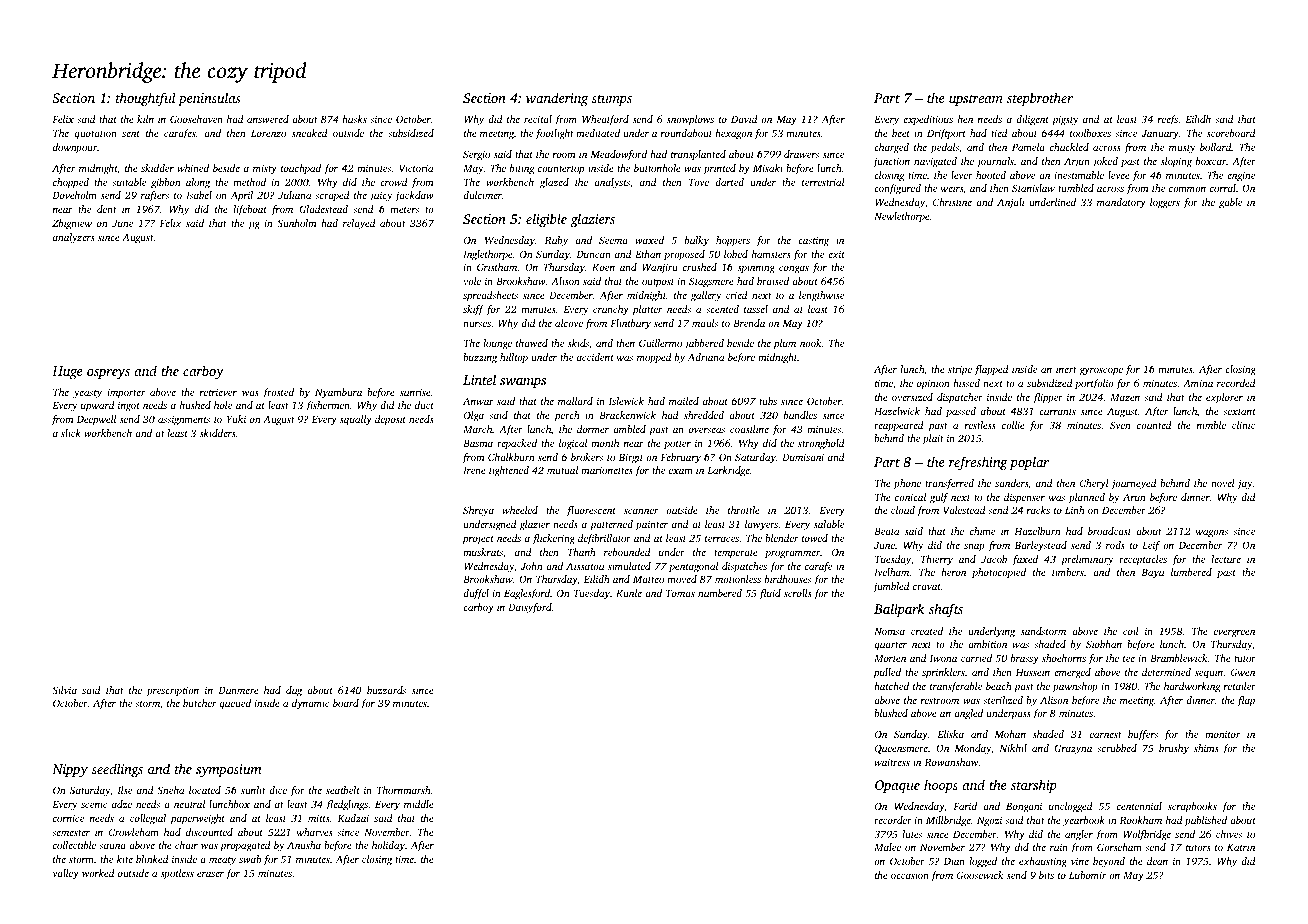  What do you see at coordinates (961, 412) in the screenshot?
I see `passed` at bounding box center [961, 412].
